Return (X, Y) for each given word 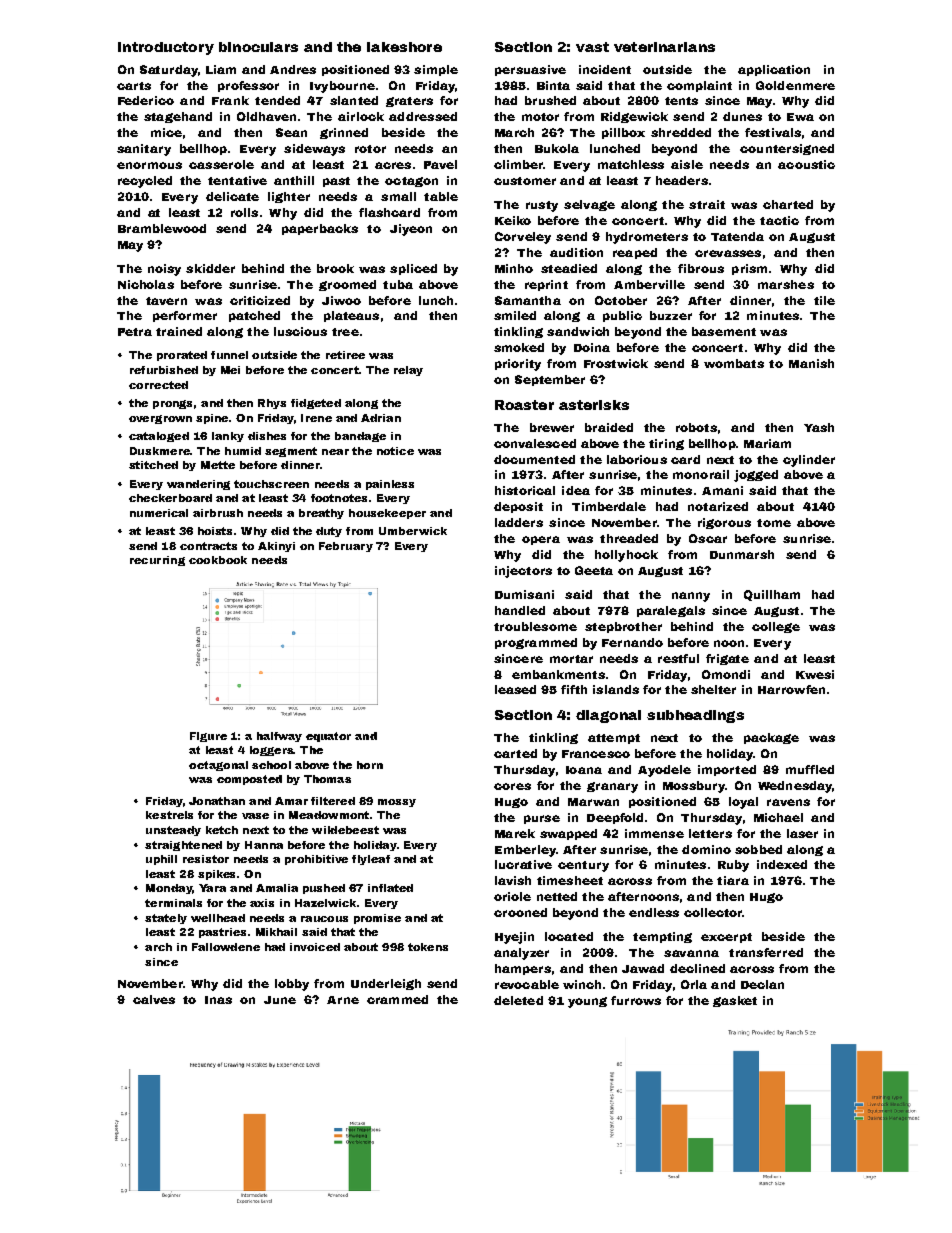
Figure (208, 737)
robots (696, 427)
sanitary (144, 150)
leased (515, 689)
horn (370, 765)
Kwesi (815, 674)
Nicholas (146, 284)
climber (518, 164)
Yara (212, 888)
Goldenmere (795, 85)
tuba (398, 284)
